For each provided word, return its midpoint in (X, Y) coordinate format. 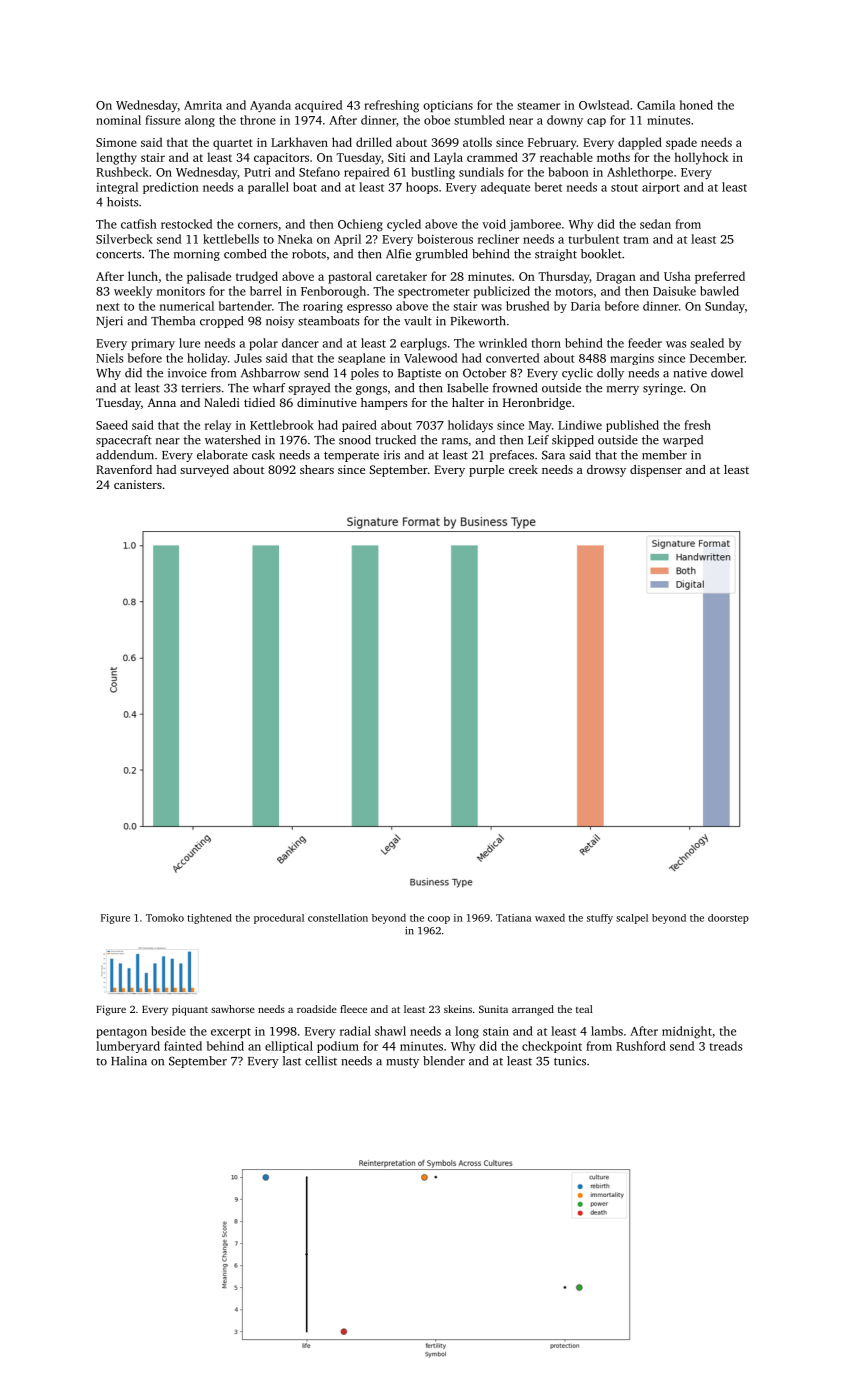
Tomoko (165, 917)
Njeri (109, 322)
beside (168, 1031)
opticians (448, 106)
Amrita (203, 105)
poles (365, 374)
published (632, 426)
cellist (321, 1061)
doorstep (728, 919)
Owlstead (604, 105)
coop (439, 920)
